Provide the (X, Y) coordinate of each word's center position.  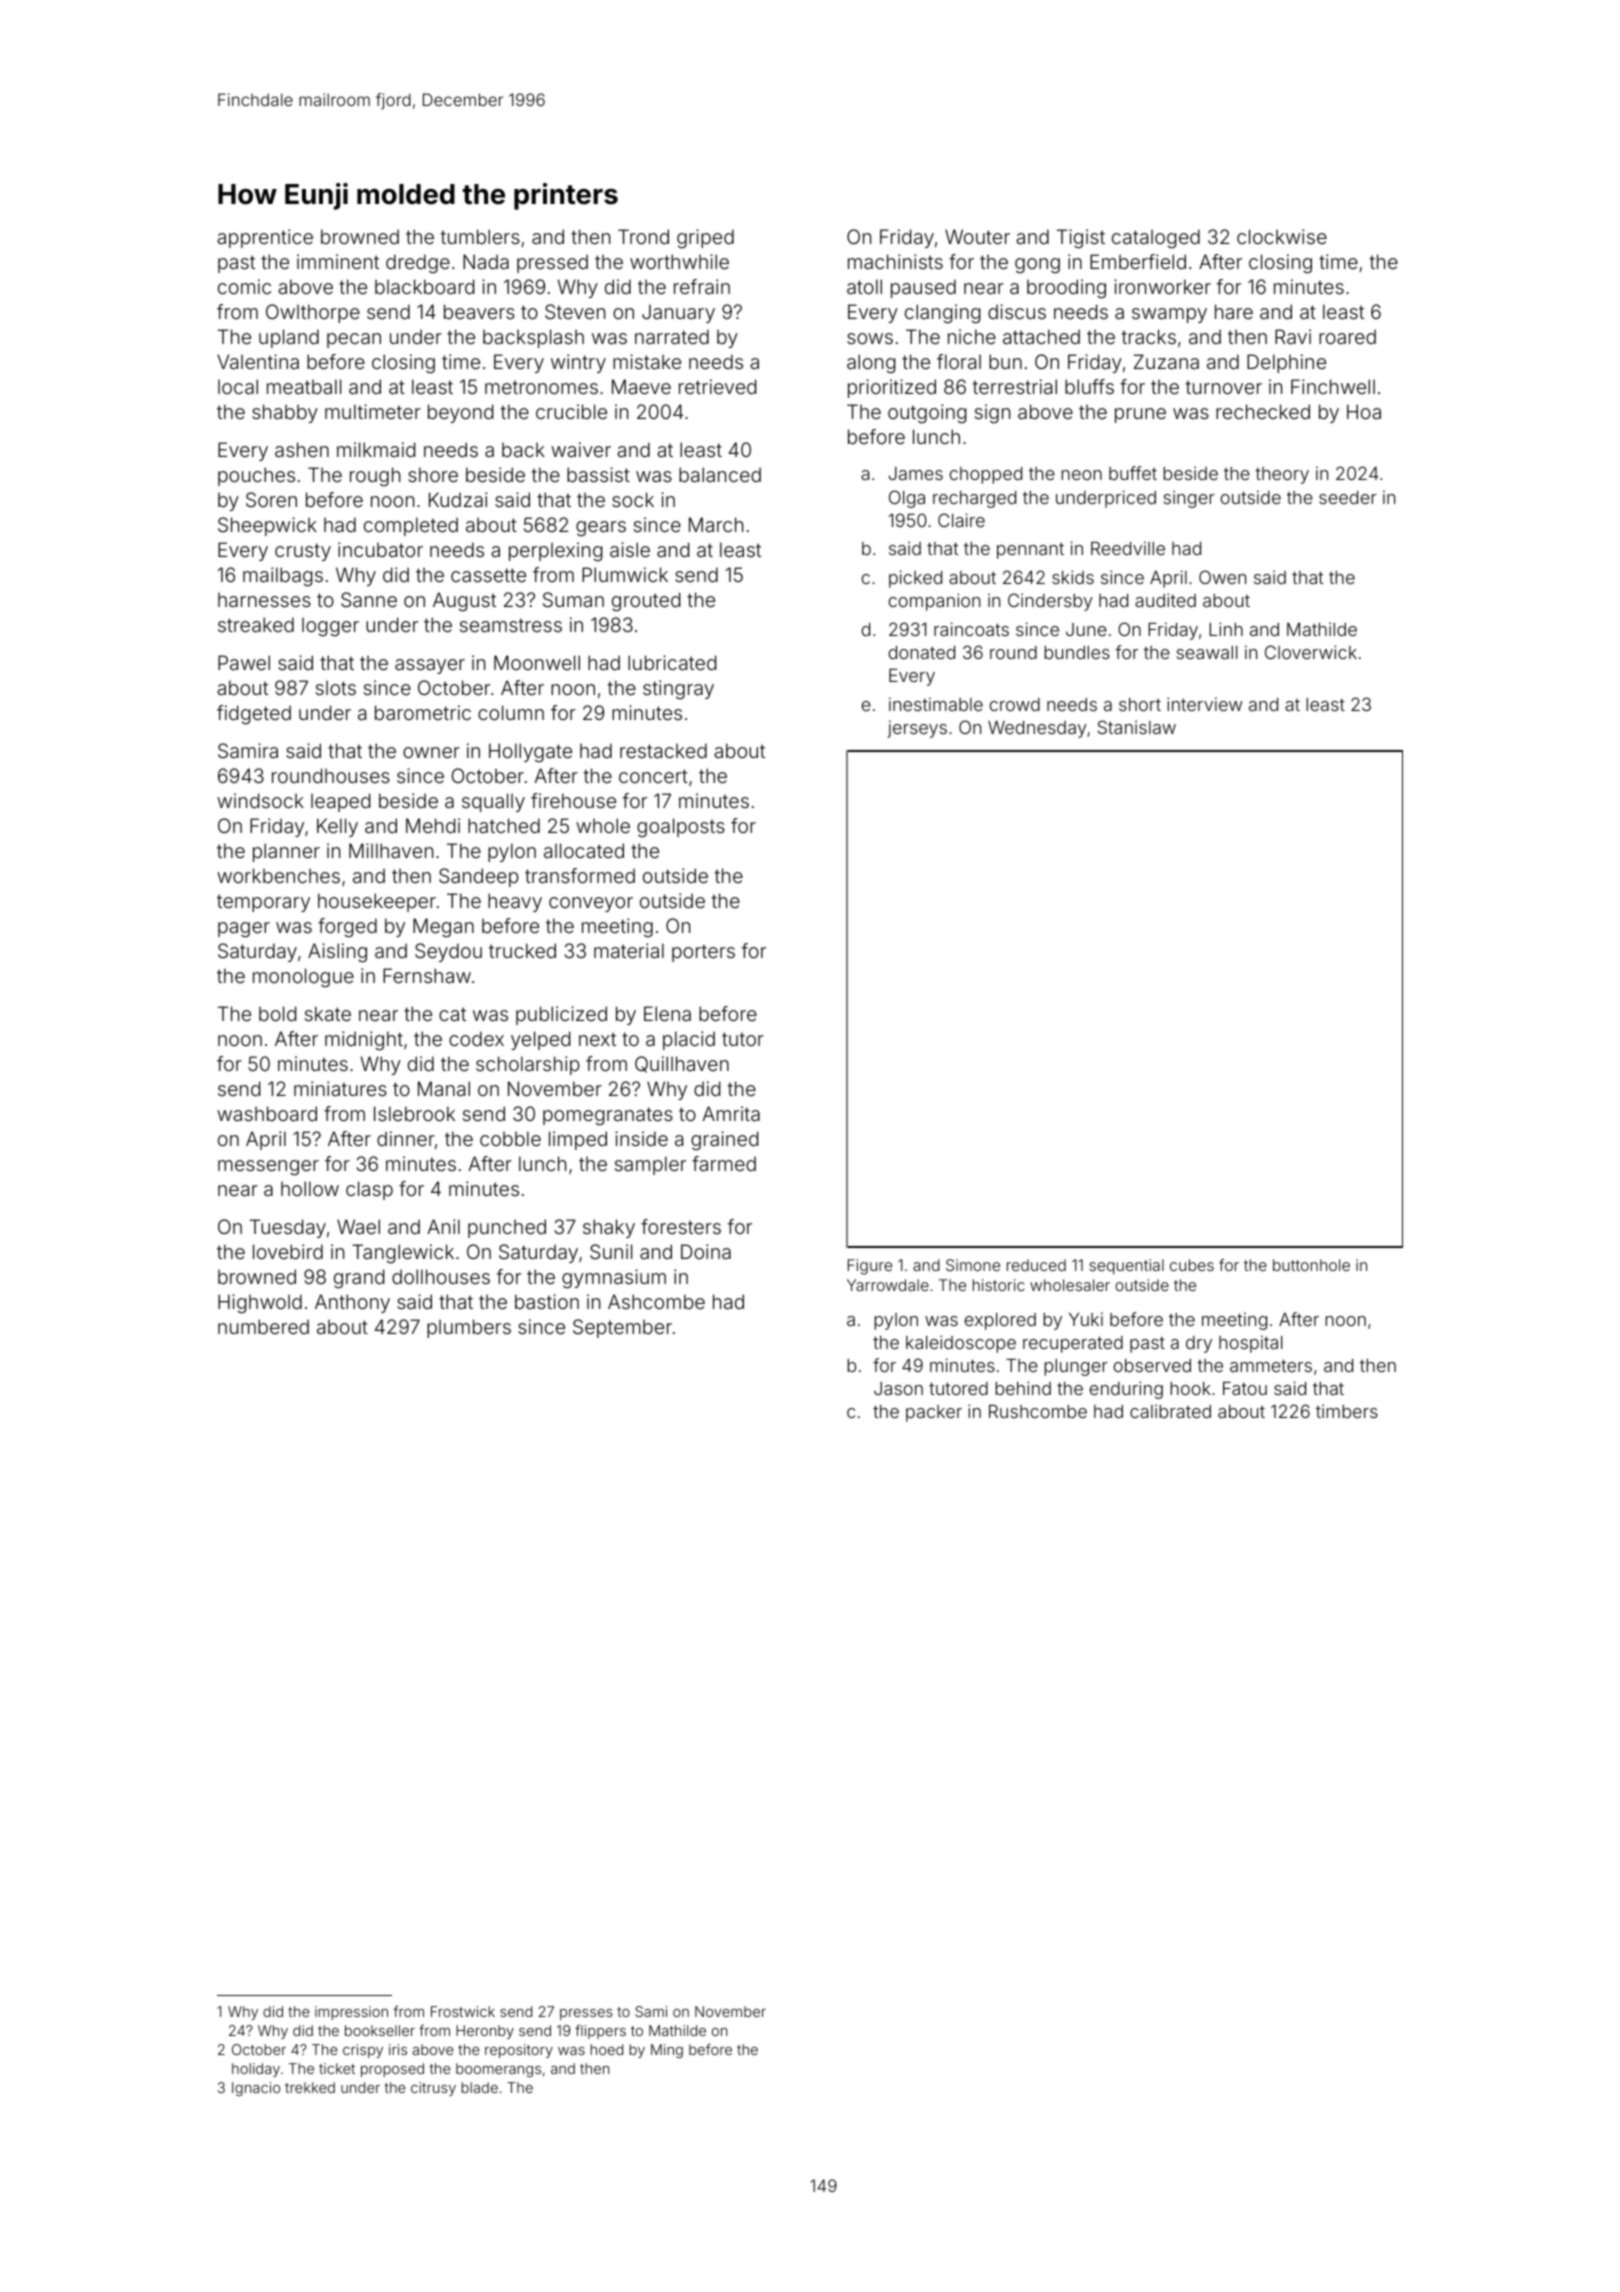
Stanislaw (1137, 727)
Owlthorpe (313, 313)
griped (705, 238)
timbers (1347, 1411)
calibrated (1170, 1411)
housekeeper (377, 902)
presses (586, 2014)
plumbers (469, 1328)
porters (703, 953)
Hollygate (530, 752)
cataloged (1156, 238)
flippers (600, 2032)
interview (1204, 704)
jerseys (917, 729)
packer (934, 1413)
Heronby (485, 2032)
